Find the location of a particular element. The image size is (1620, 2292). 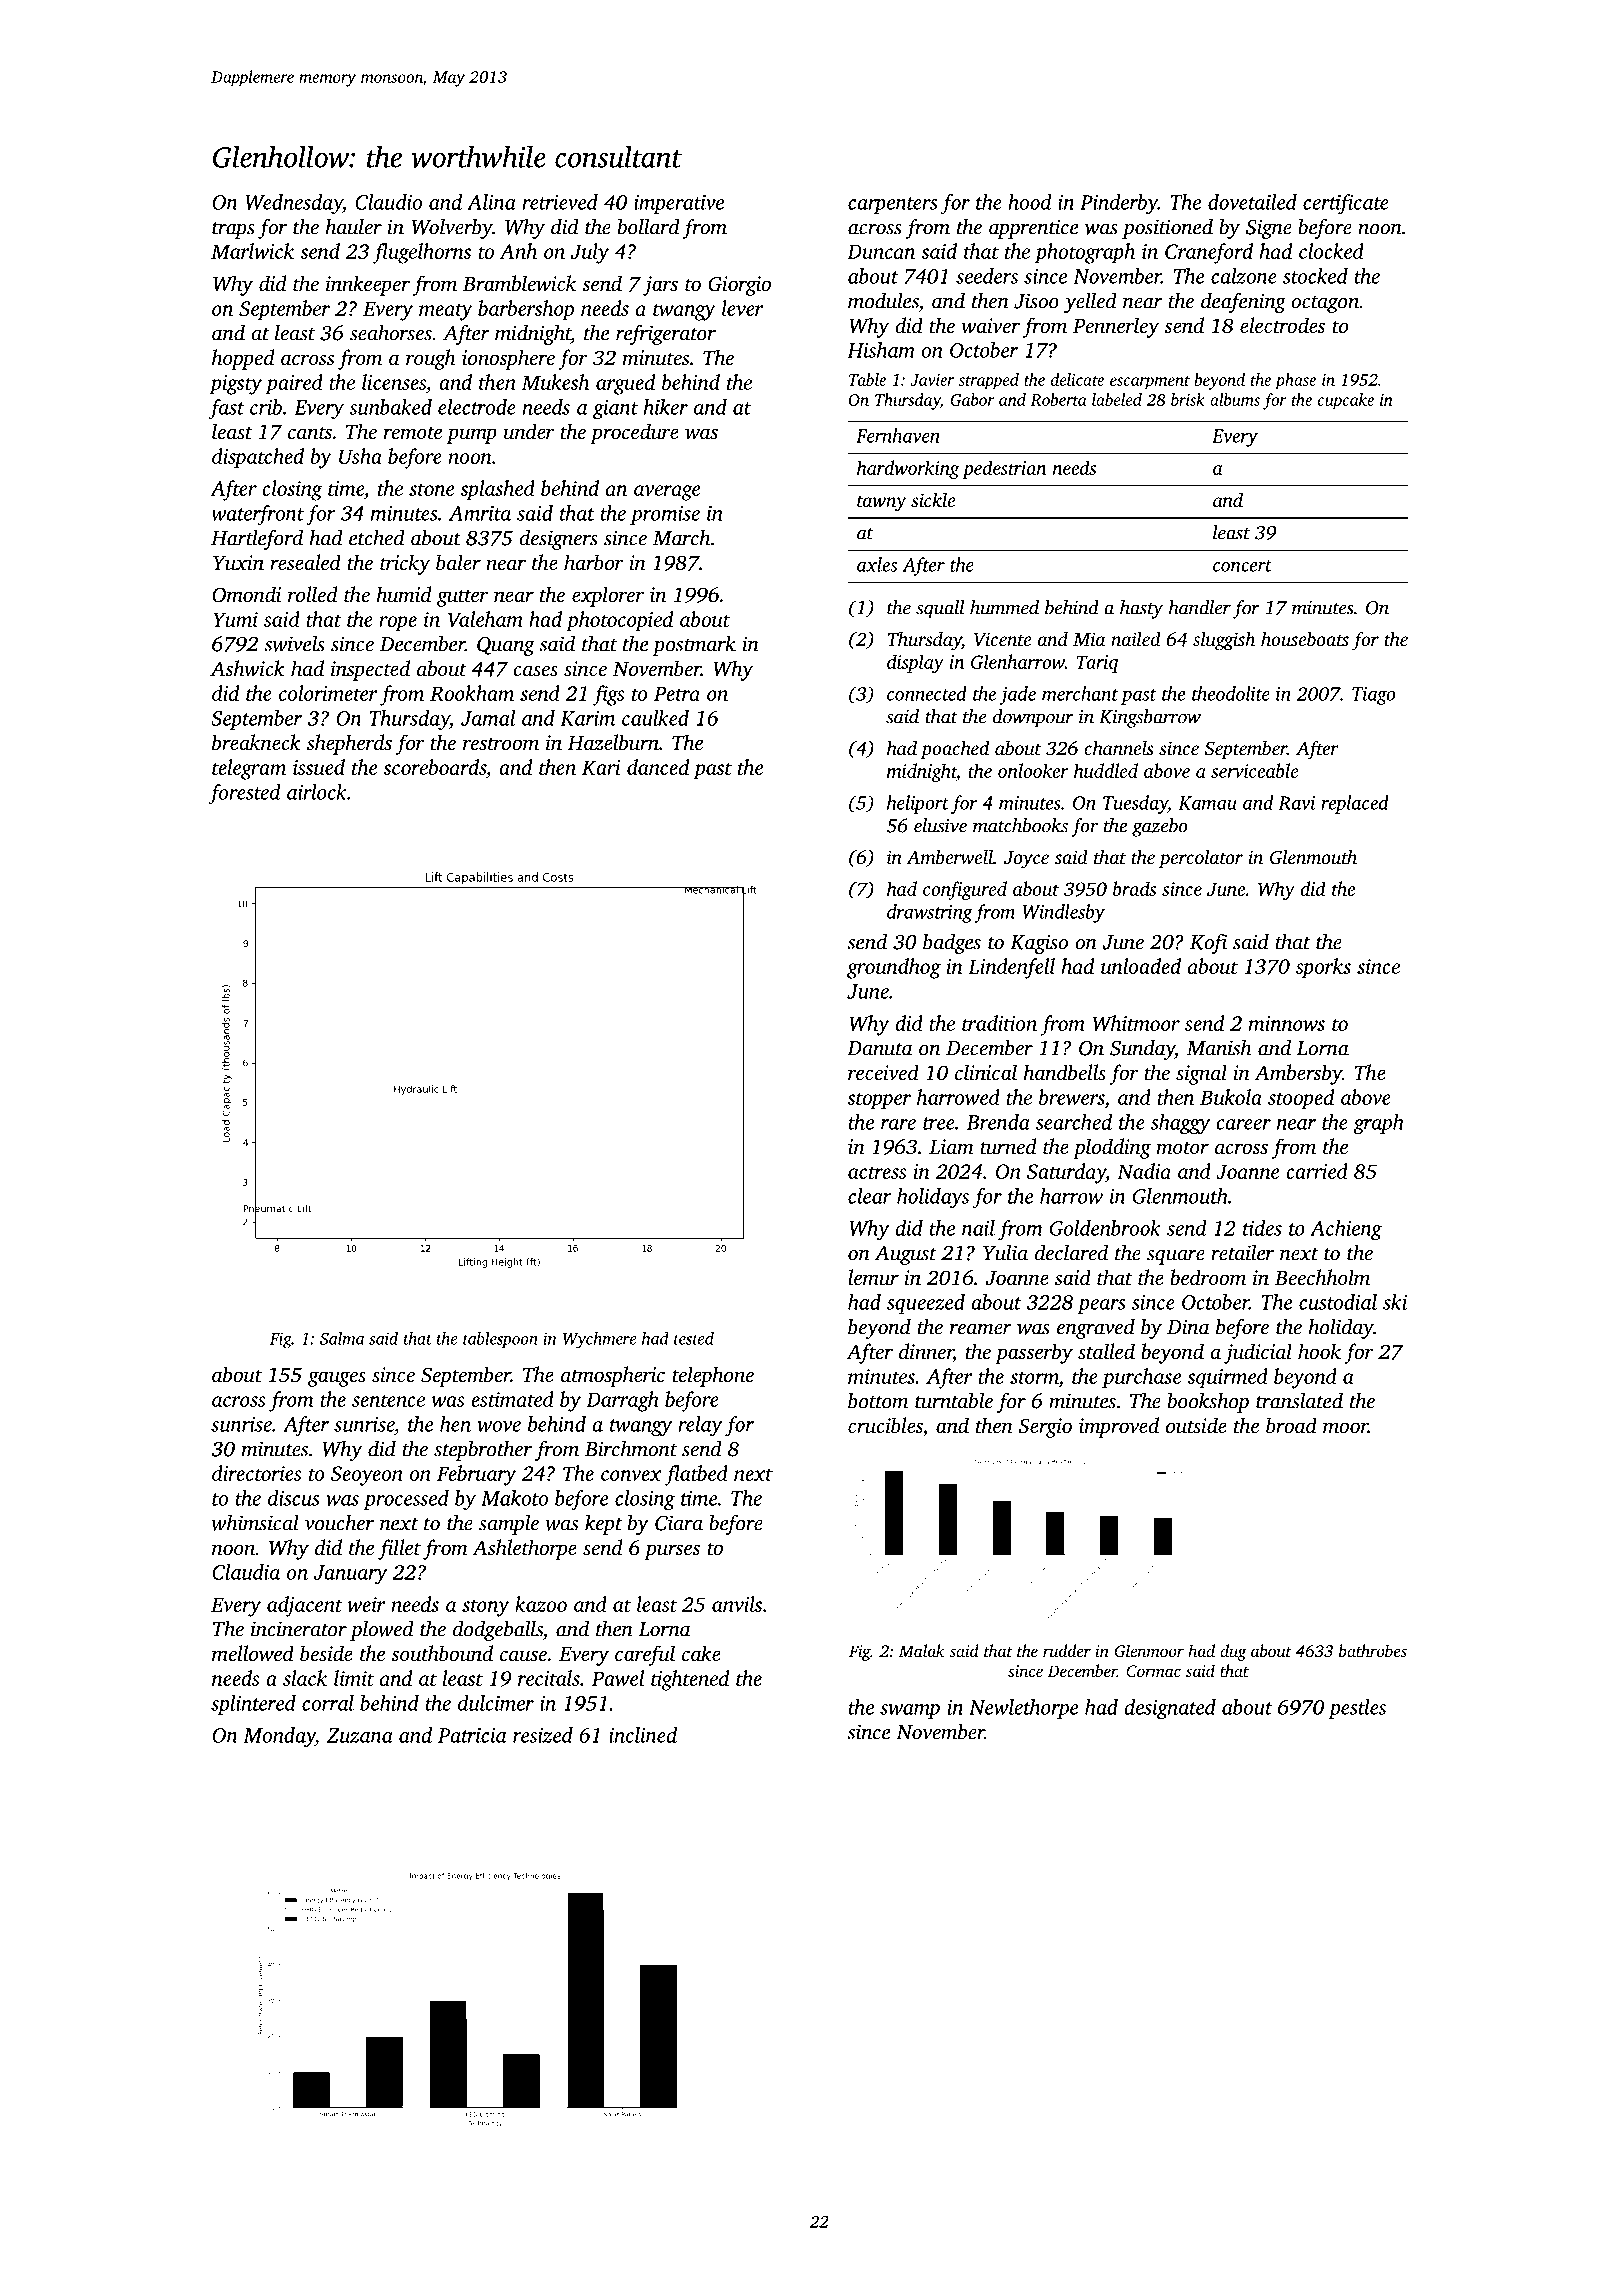

badges is located at coordinates (952, 943).
